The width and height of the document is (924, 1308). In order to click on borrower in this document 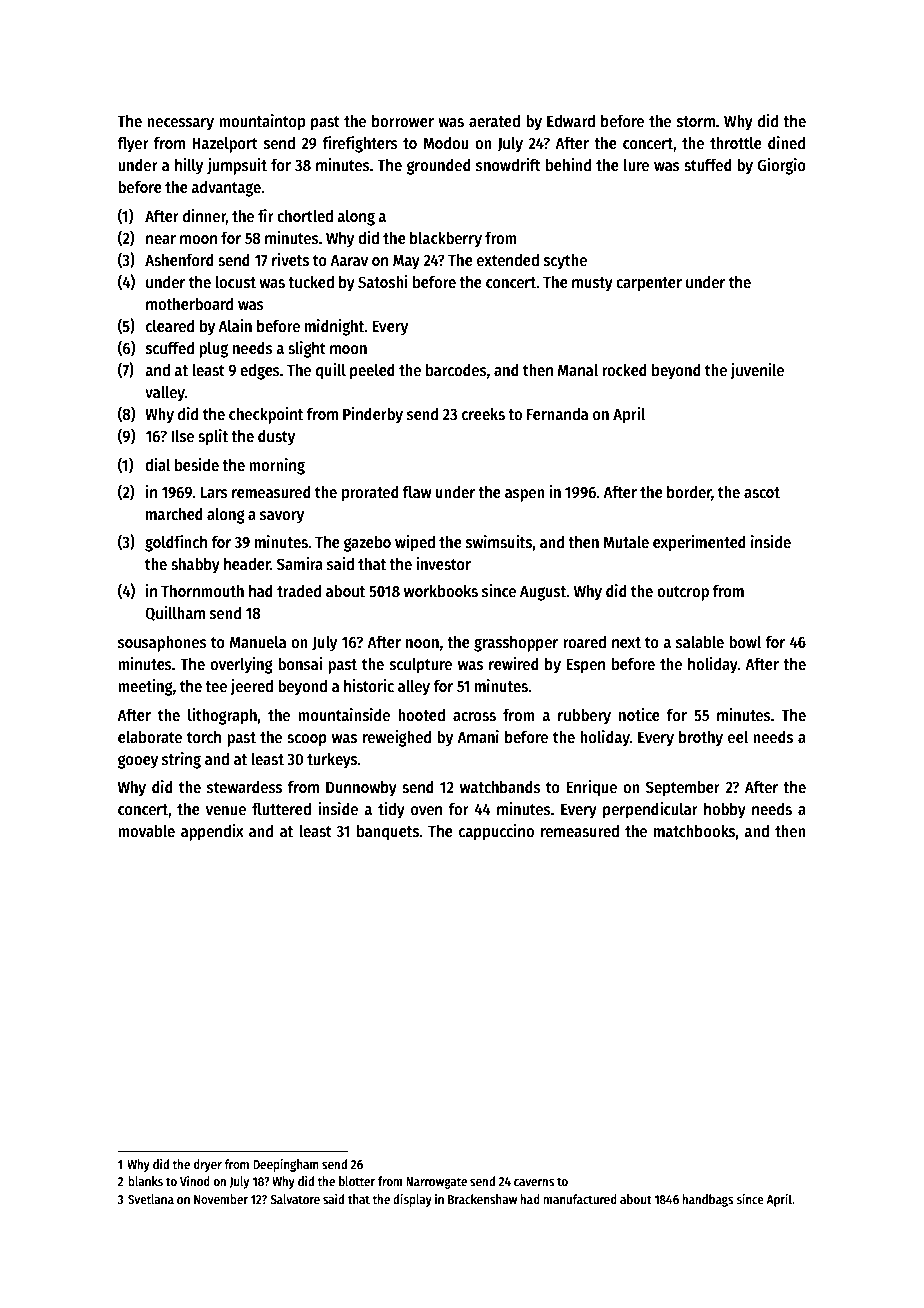, I will do `click(403, 120)`.
